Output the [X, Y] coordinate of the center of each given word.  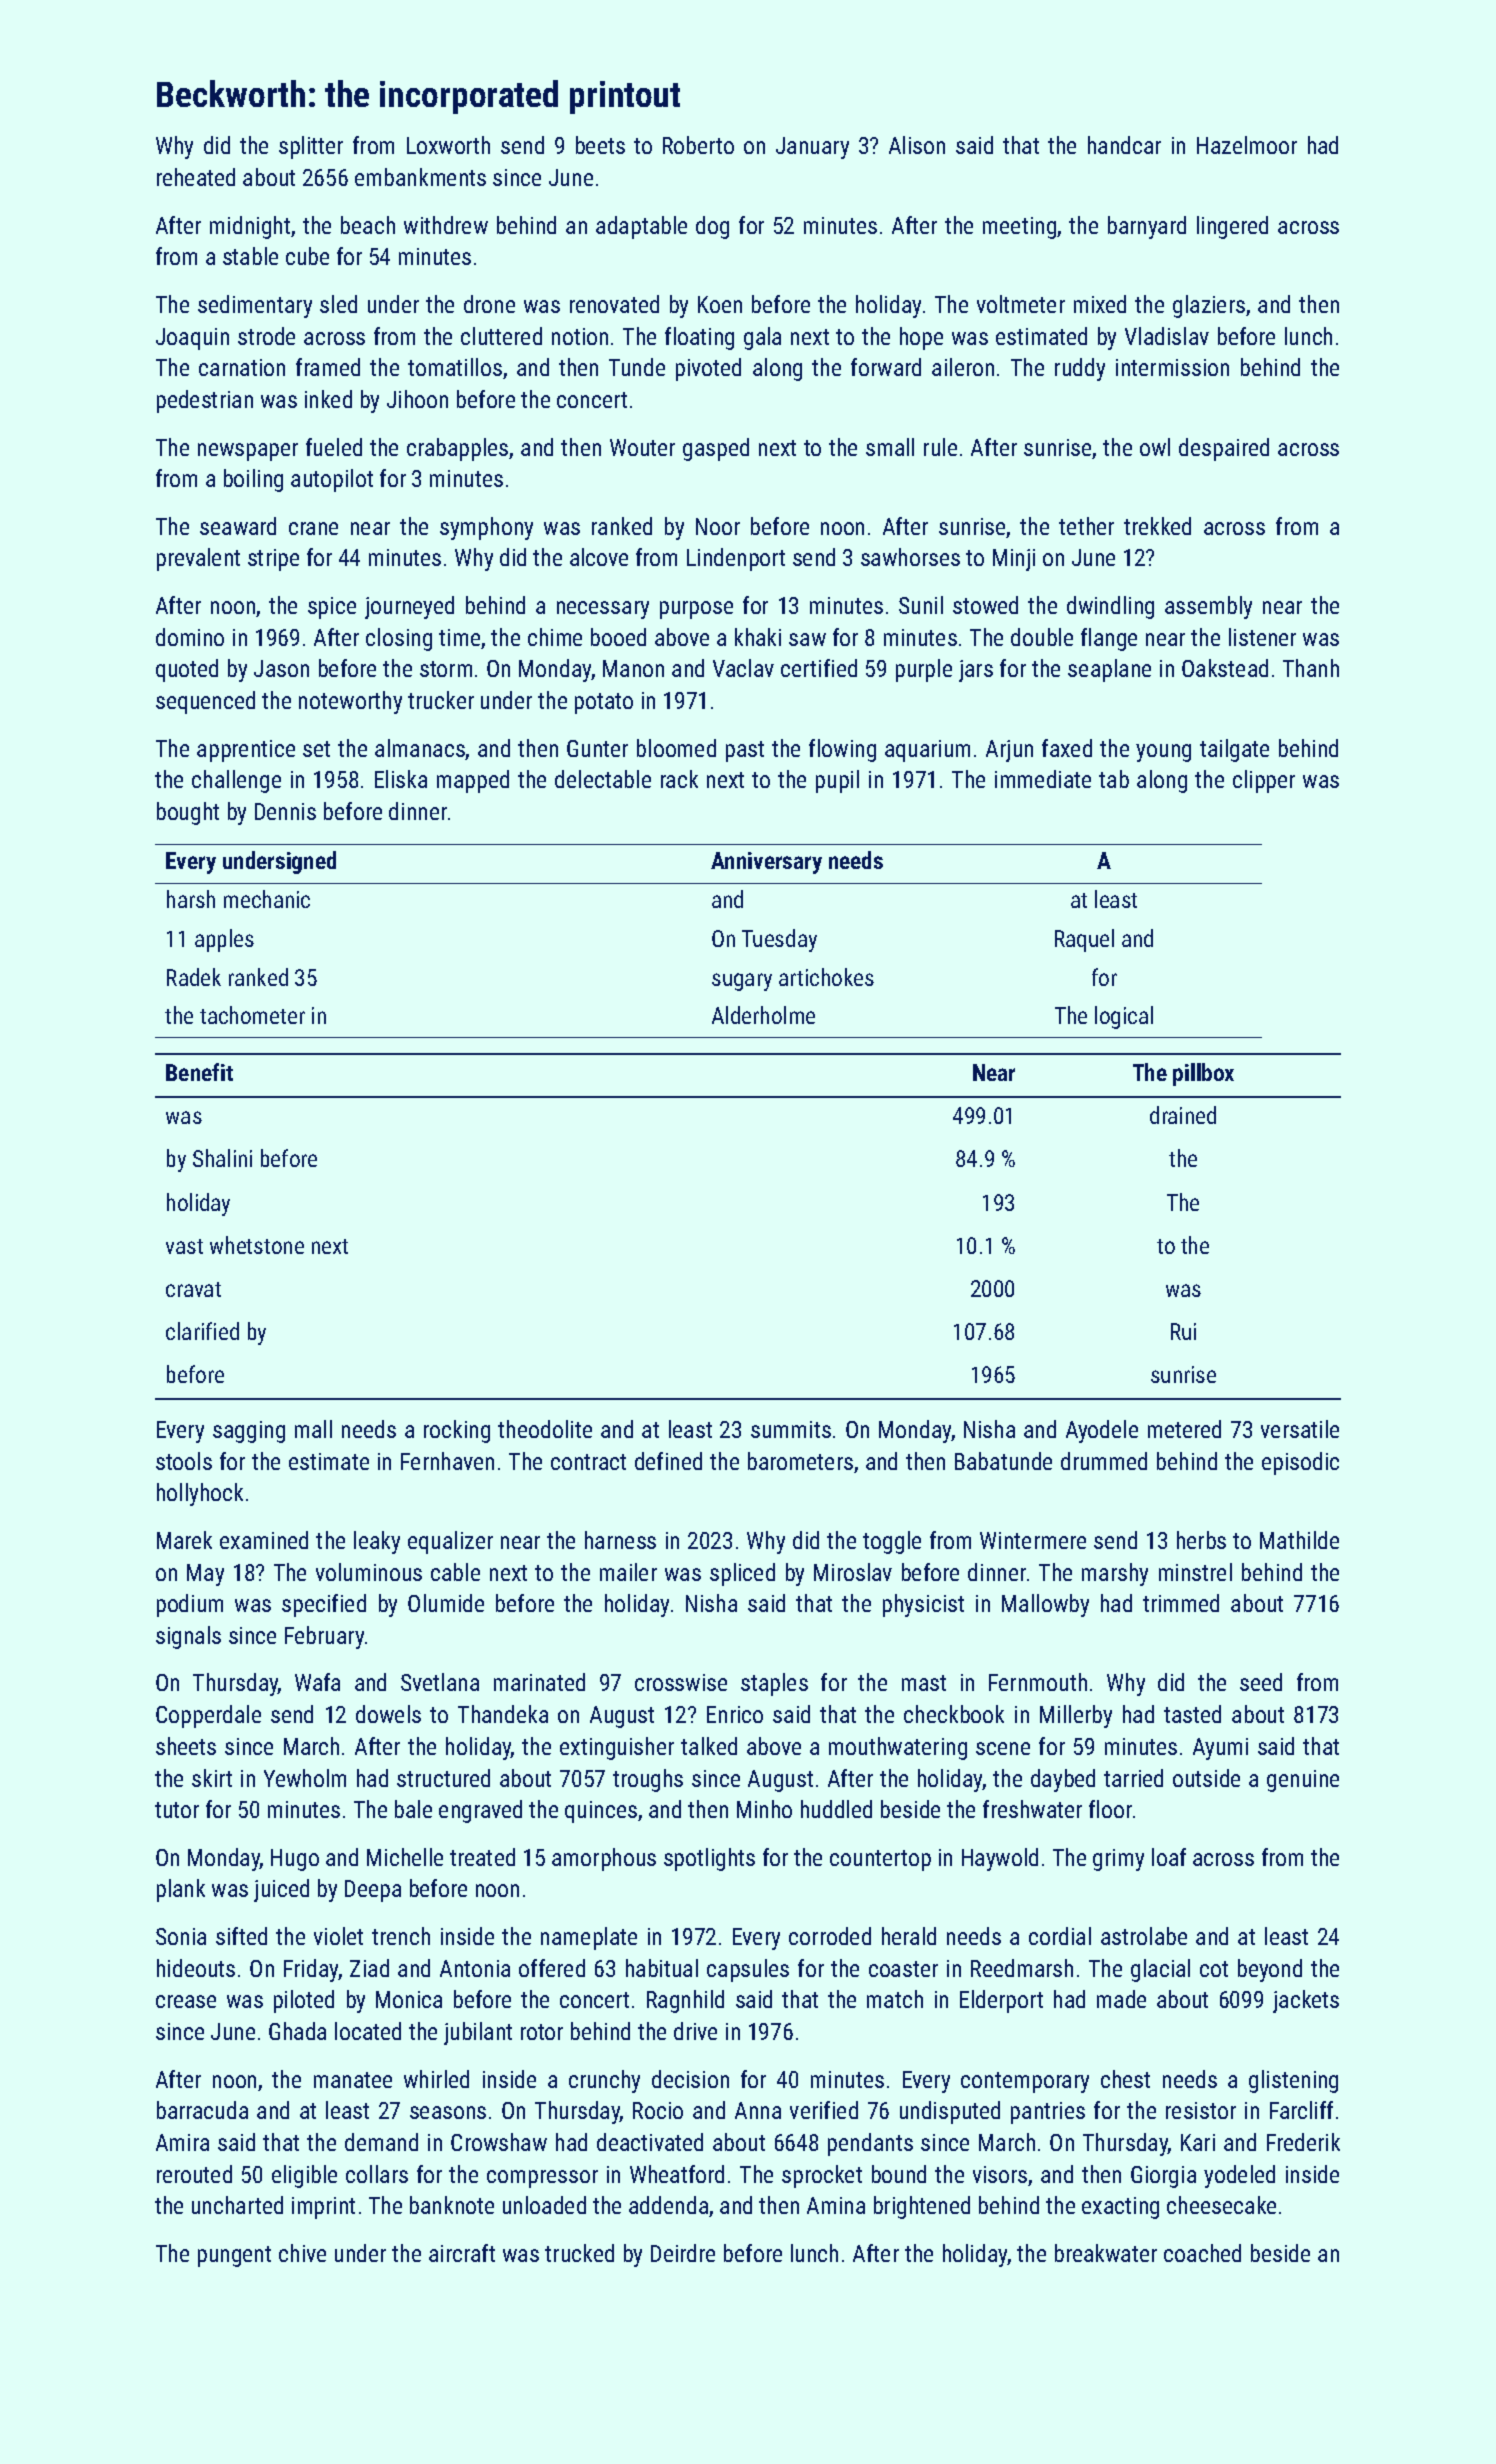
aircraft [462, 2253]
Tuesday [779, 940]
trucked [579, 2253]
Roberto [698, 145]
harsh [191, 899]
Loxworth [448, 145]
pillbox [1203, 1074]
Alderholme [763, 1015]
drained [1183, 1115]
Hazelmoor [1247, 145]
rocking [457, 1431]
